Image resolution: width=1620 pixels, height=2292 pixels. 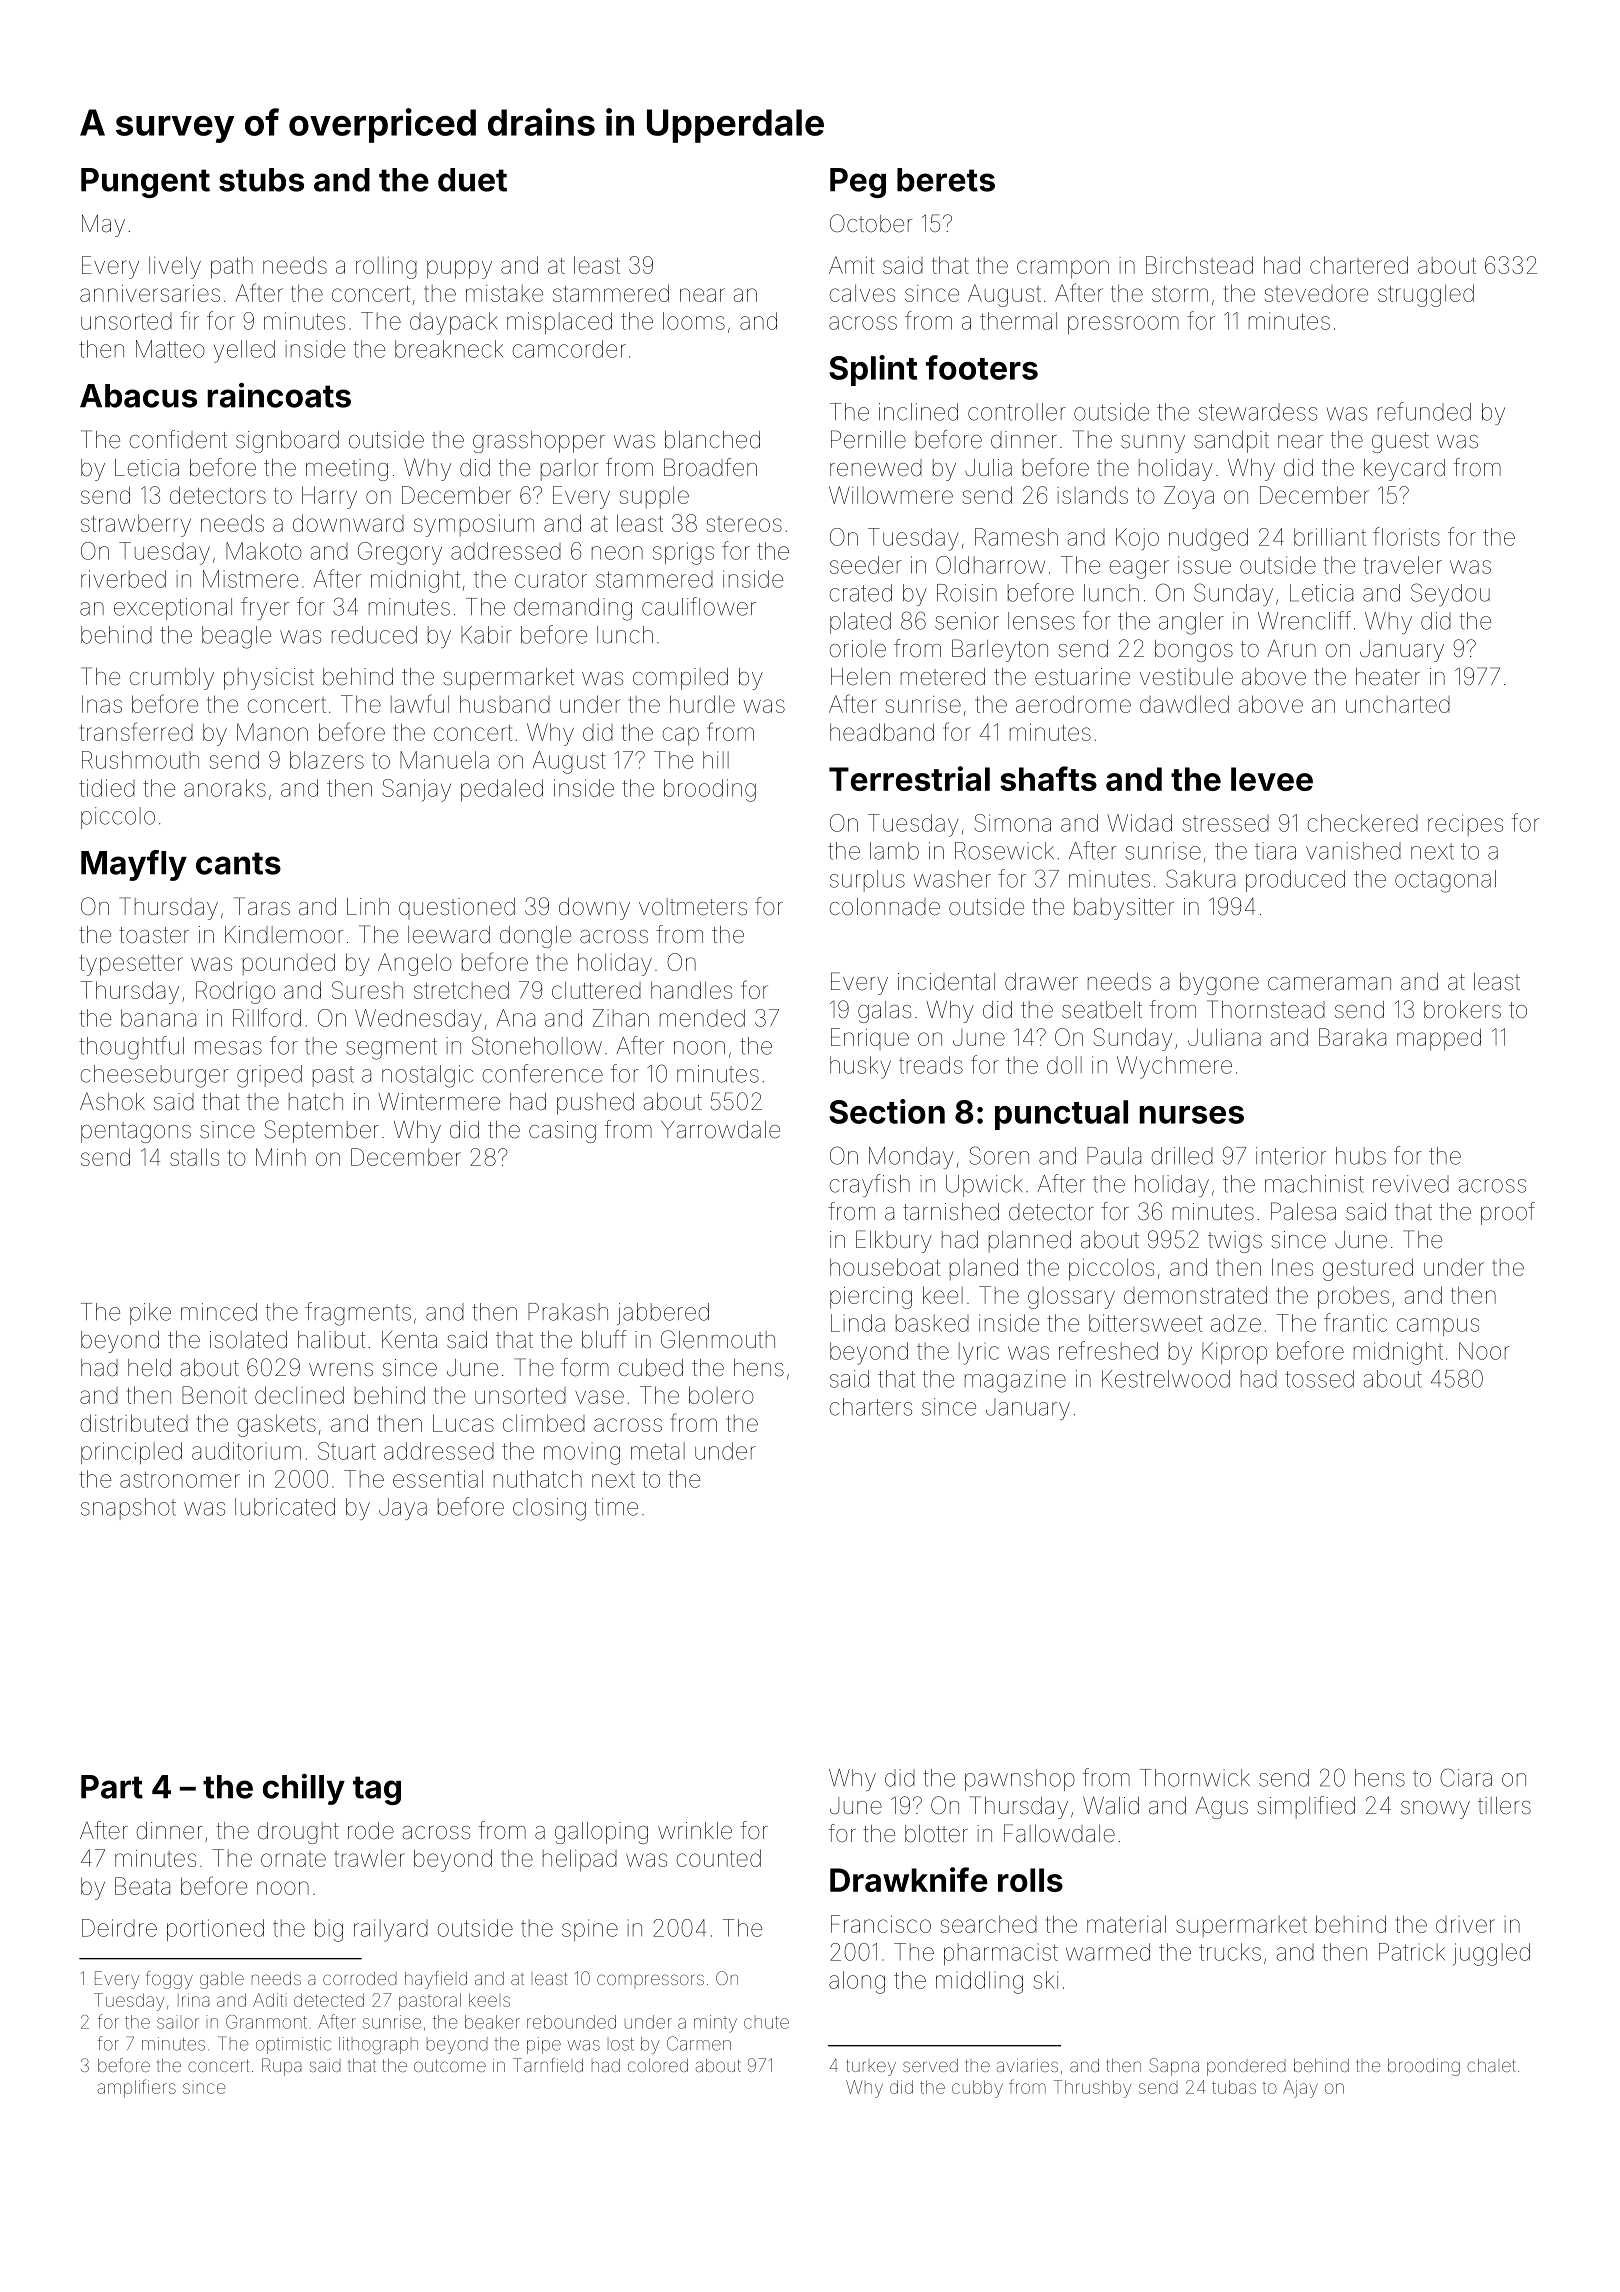 I want to click on Peg, so click(x=858, y=183).
